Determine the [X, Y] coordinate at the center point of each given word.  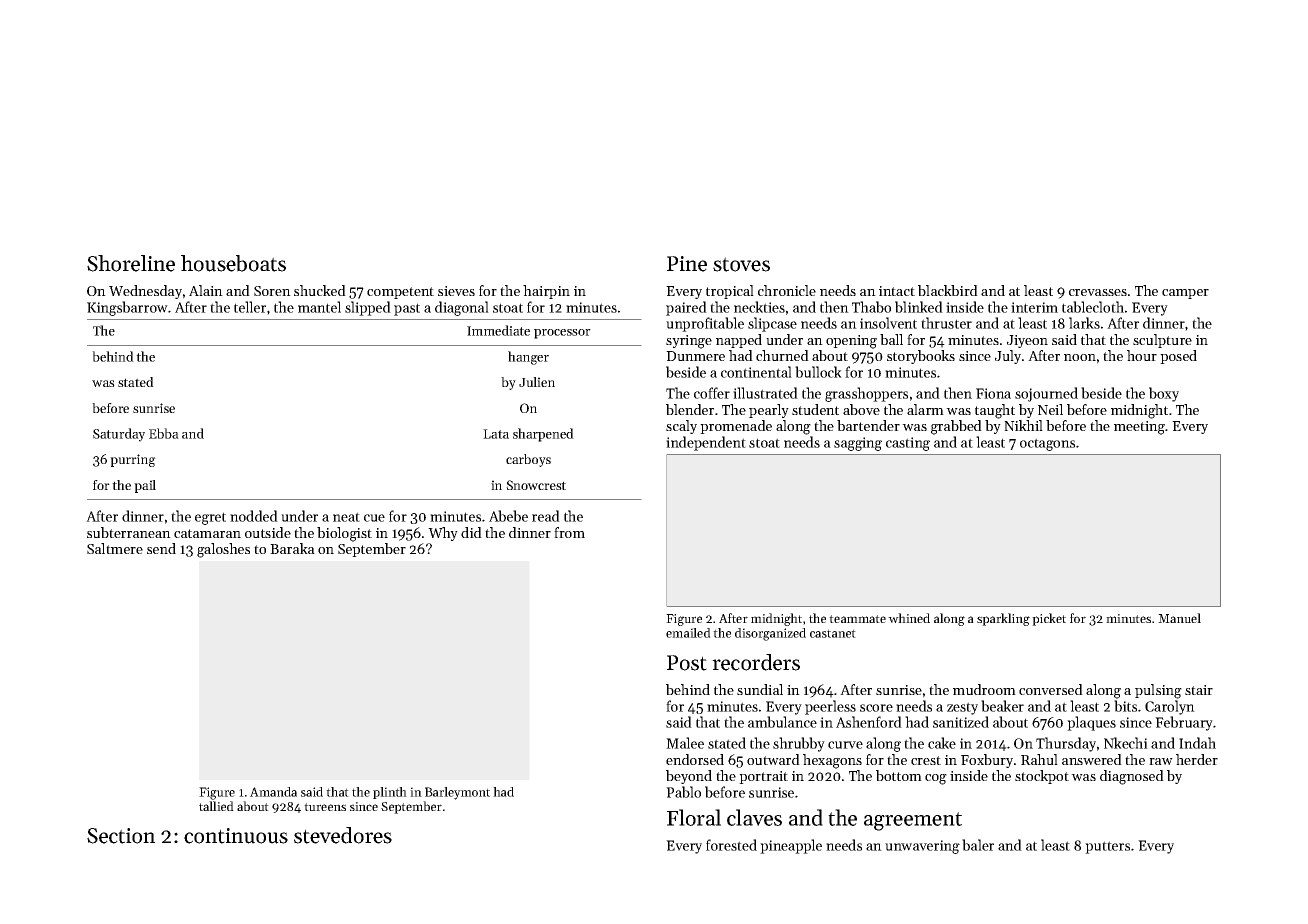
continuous [236, 836]
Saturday [119, 435]
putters [1107, 847]
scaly [681, 427]
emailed [688, 633]
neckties [759, 307]
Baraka [292, 548]
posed [1178, 357]
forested [731, 845]
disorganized [770, 634]
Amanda [273, 792]
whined [909, 618]
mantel [319, 307]
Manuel [1179, 618]
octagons [1047, 444]
